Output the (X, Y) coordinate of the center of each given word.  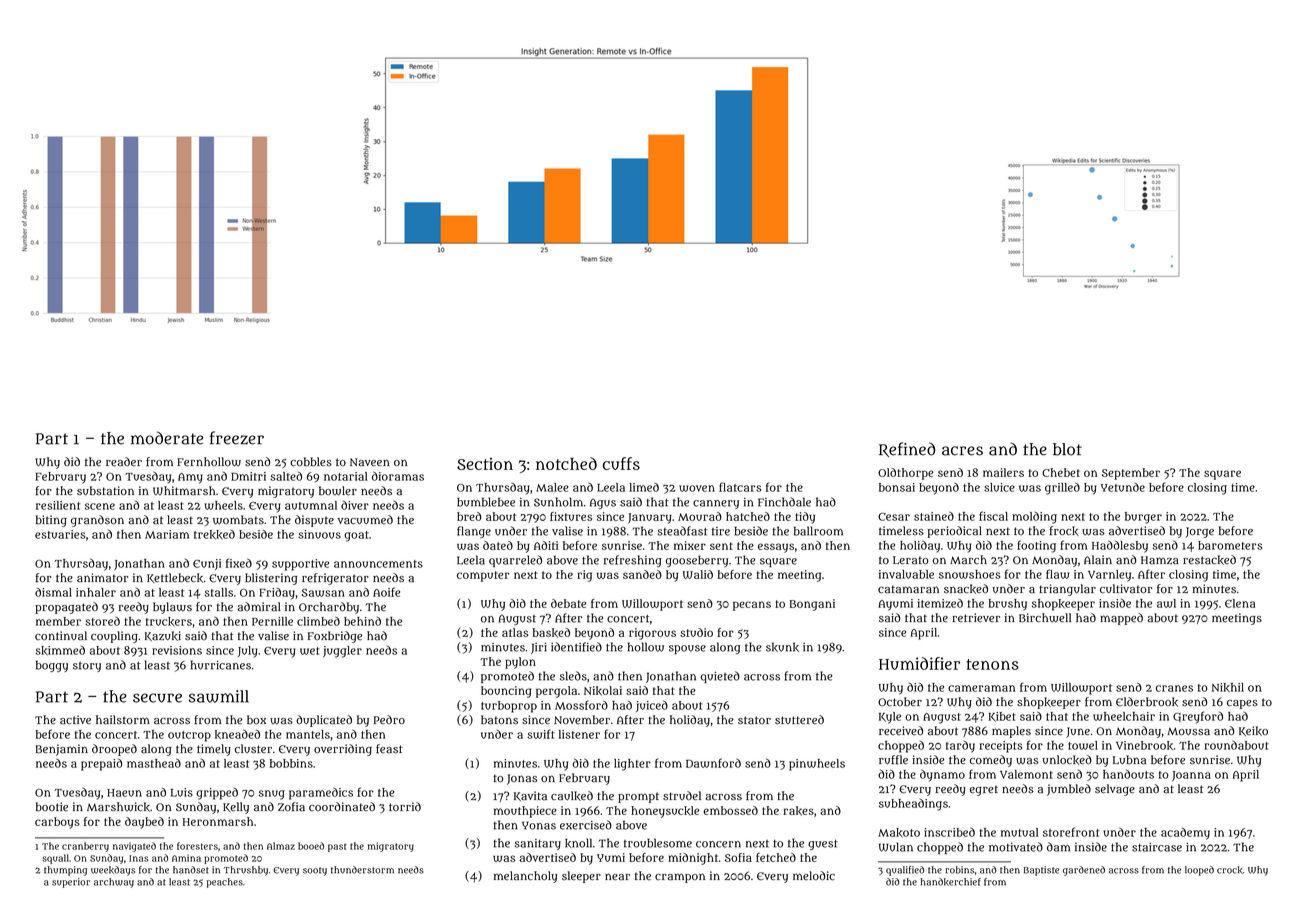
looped (1199, 871)
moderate (167, 438)
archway (114, 883)
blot (1067, 449)
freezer (237, 438)
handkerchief (950, 882)
